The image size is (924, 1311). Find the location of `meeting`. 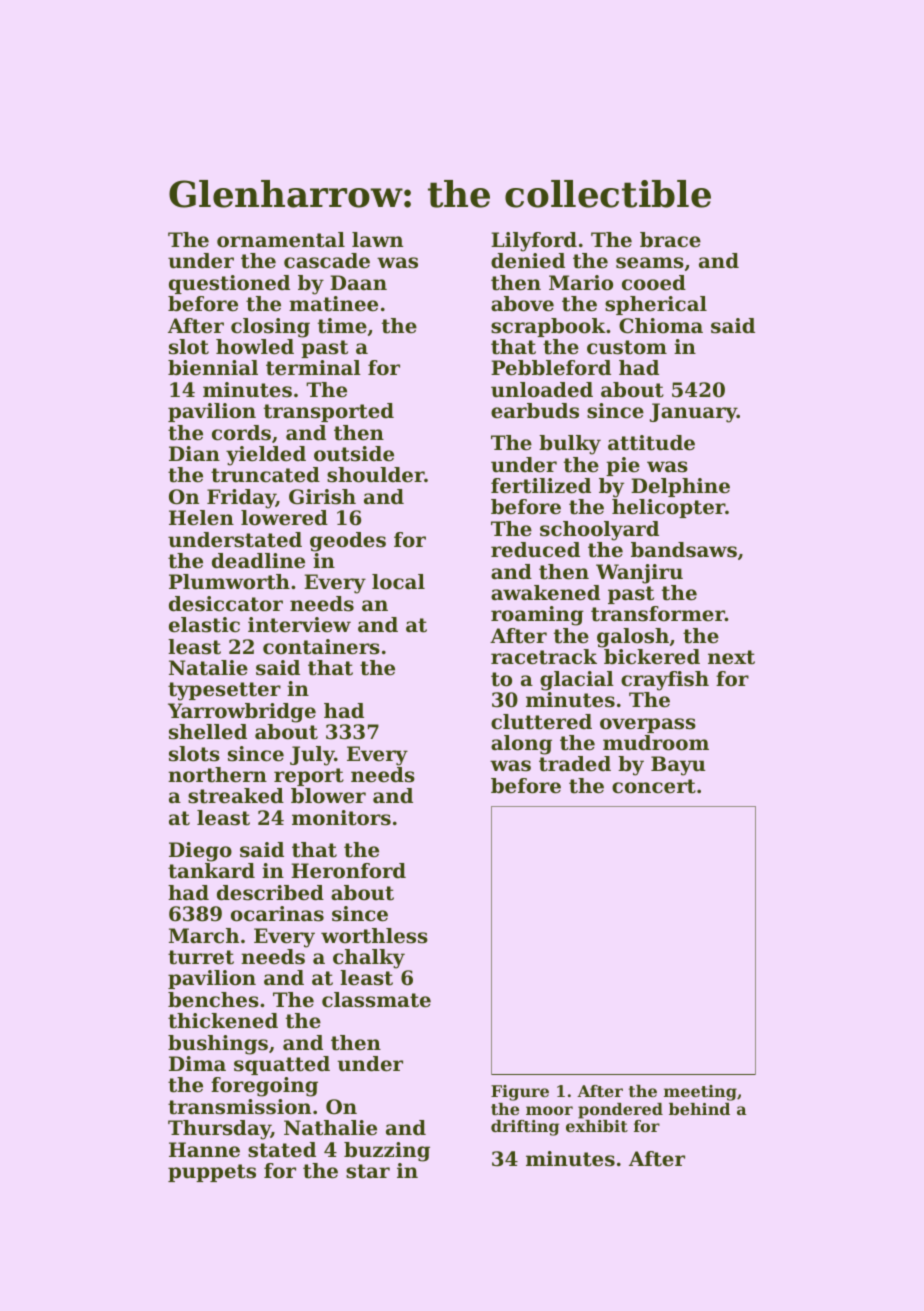

meeting is located at coordinates (700, 1093).
